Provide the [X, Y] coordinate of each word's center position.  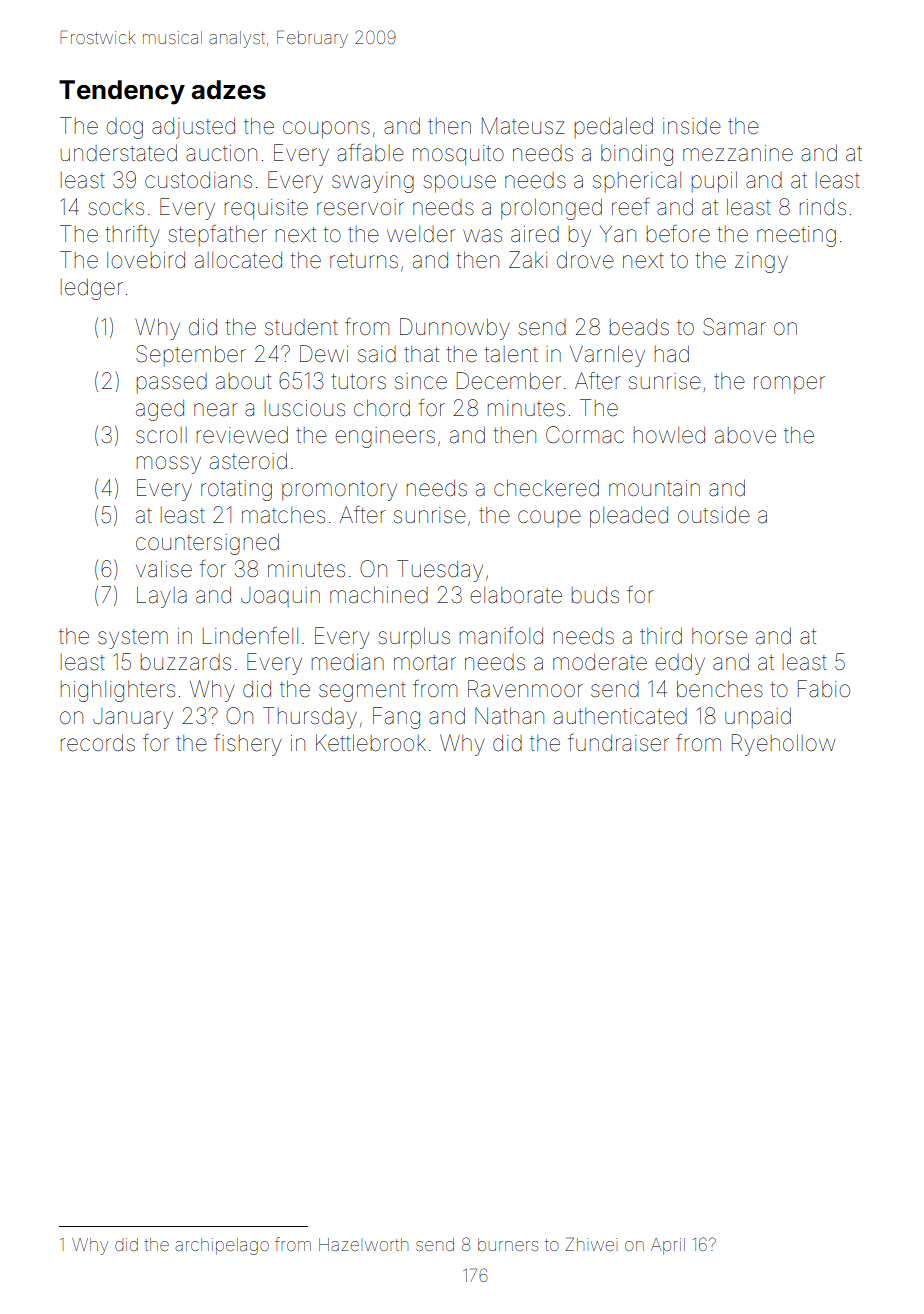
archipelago [222, 1246]
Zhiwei [591, 1244]
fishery [248, 745]
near [215, 410]
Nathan [509, 716]
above [745, 435]
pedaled [614, 127]
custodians [198, 180]
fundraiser [618, 743]
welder [421, 234]
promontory [339, 491]
